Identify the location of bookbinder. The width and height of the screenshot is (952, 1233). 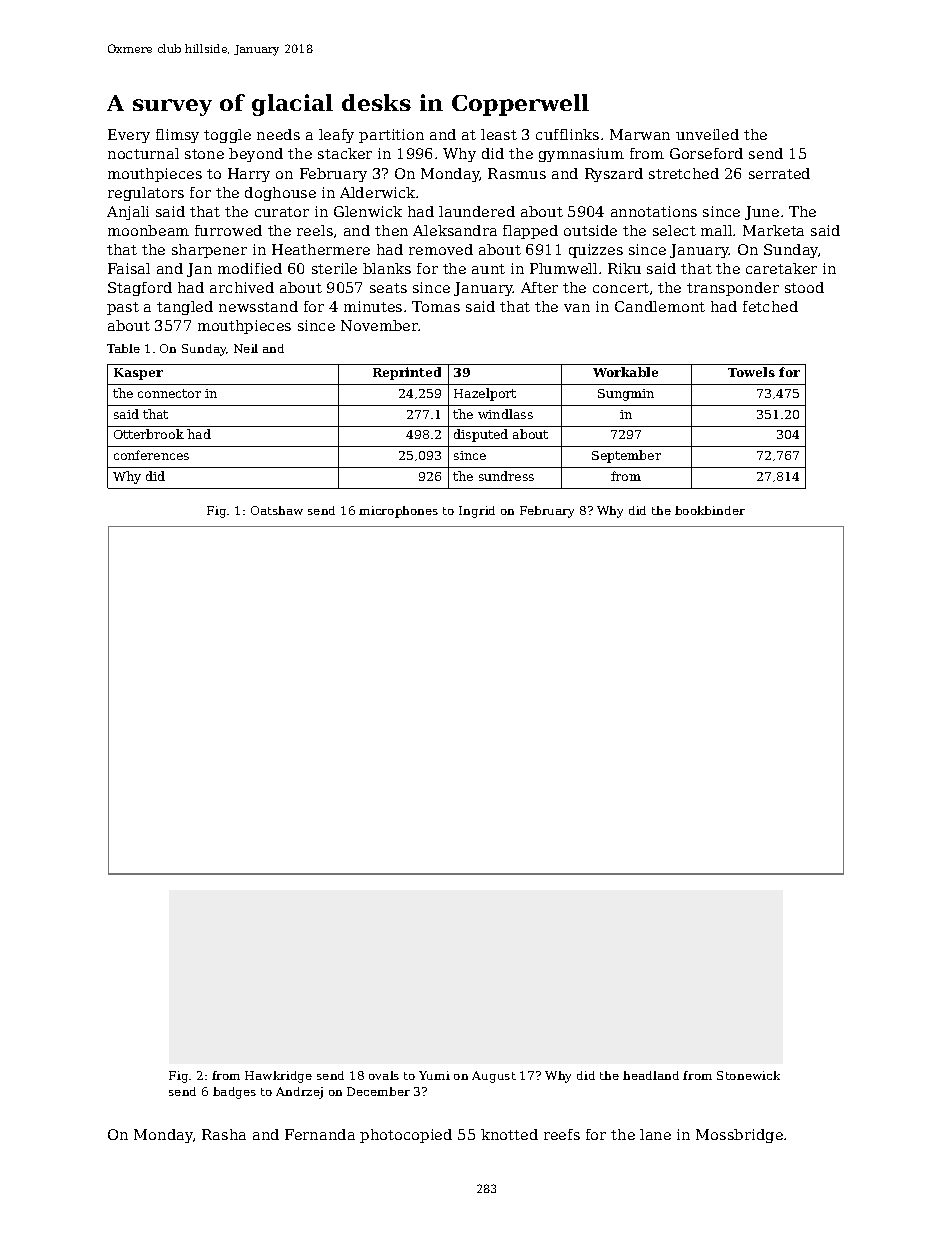
(710, 510).
